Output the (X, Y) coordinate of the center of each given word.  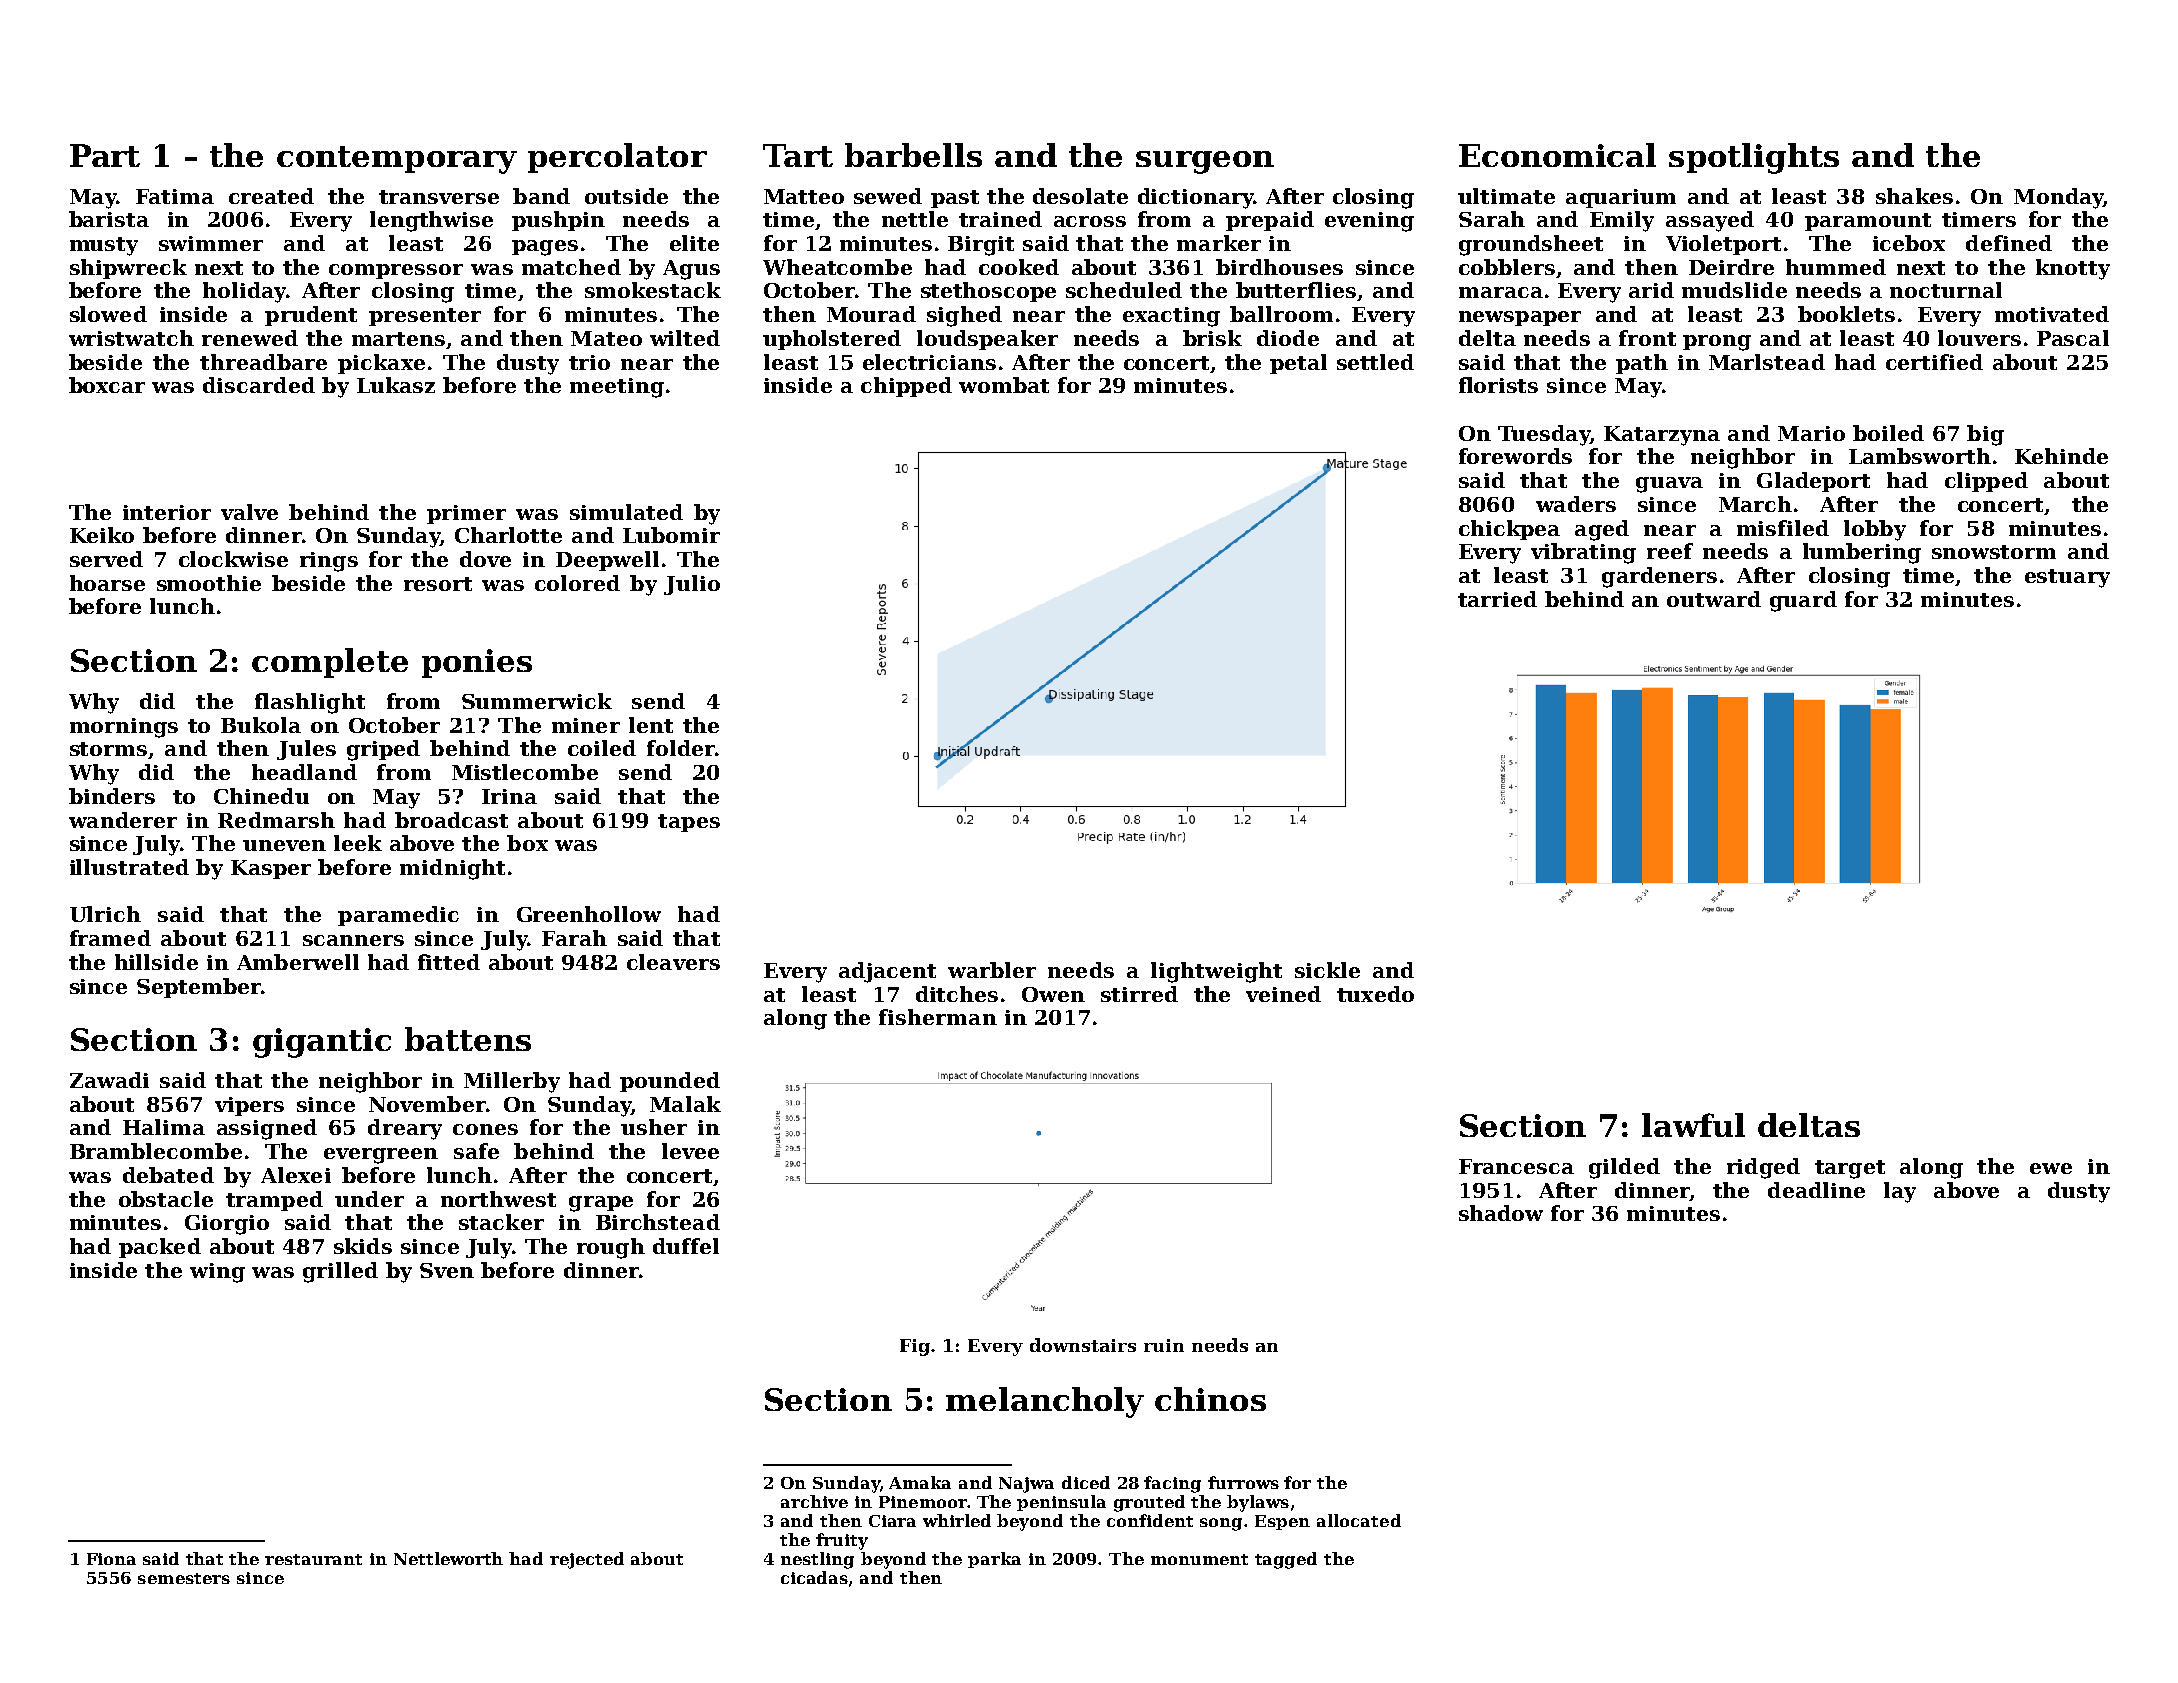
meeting (617, 388)
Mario (1811, 433)
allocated (1359, 1520)
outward (1714, 599)
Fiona (111, 1559)
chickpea (1509, 530)
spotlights (1754, 158)
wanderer (123, 820)
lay (1900, 1192)
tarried (1497, 599)
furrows (1243, 1482)
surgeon (1205, 162)
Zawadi (109, 1080)
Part (105, 155)
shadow (1501, 1213)
